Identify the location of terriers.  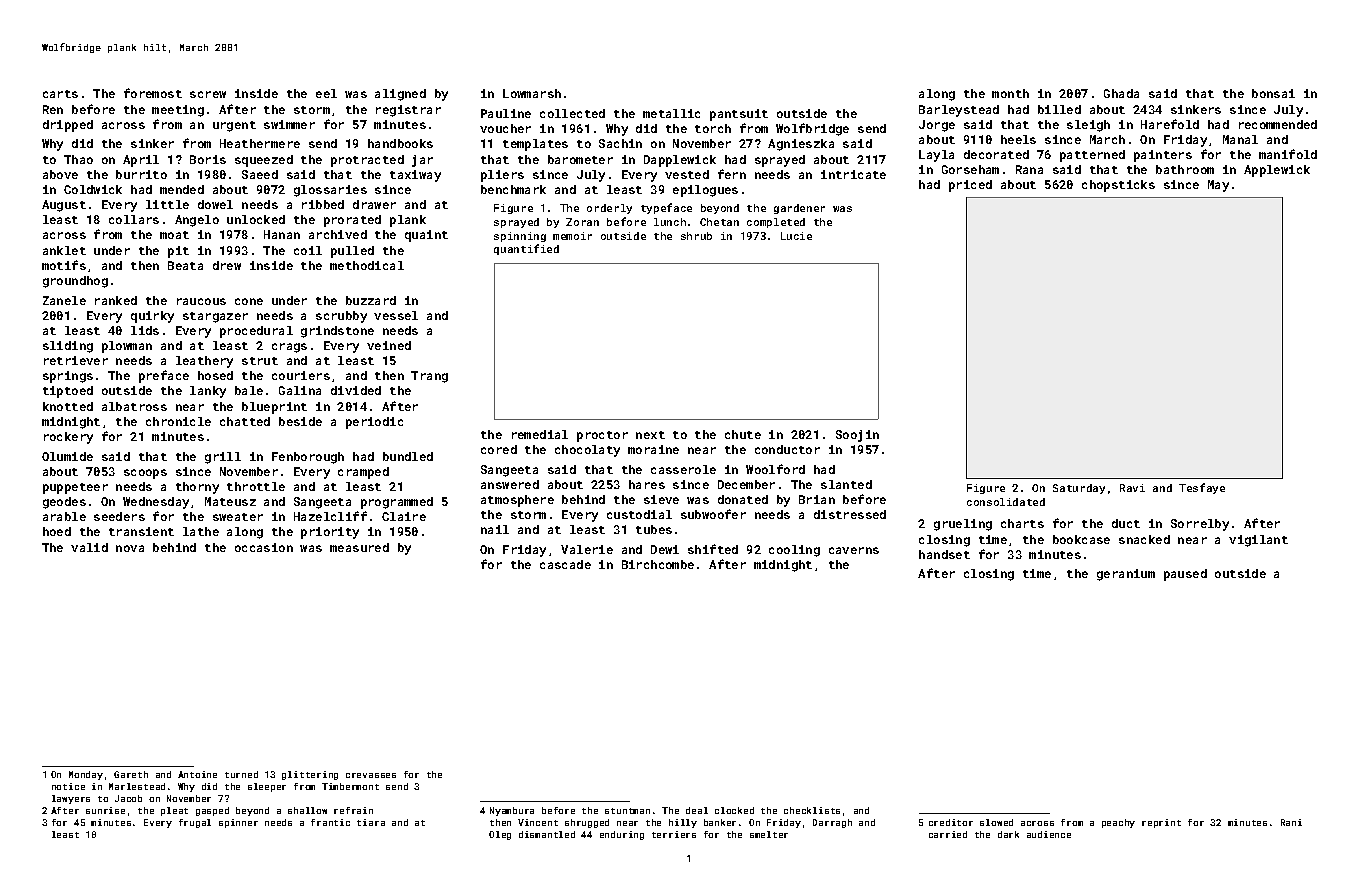
(674, 834).
